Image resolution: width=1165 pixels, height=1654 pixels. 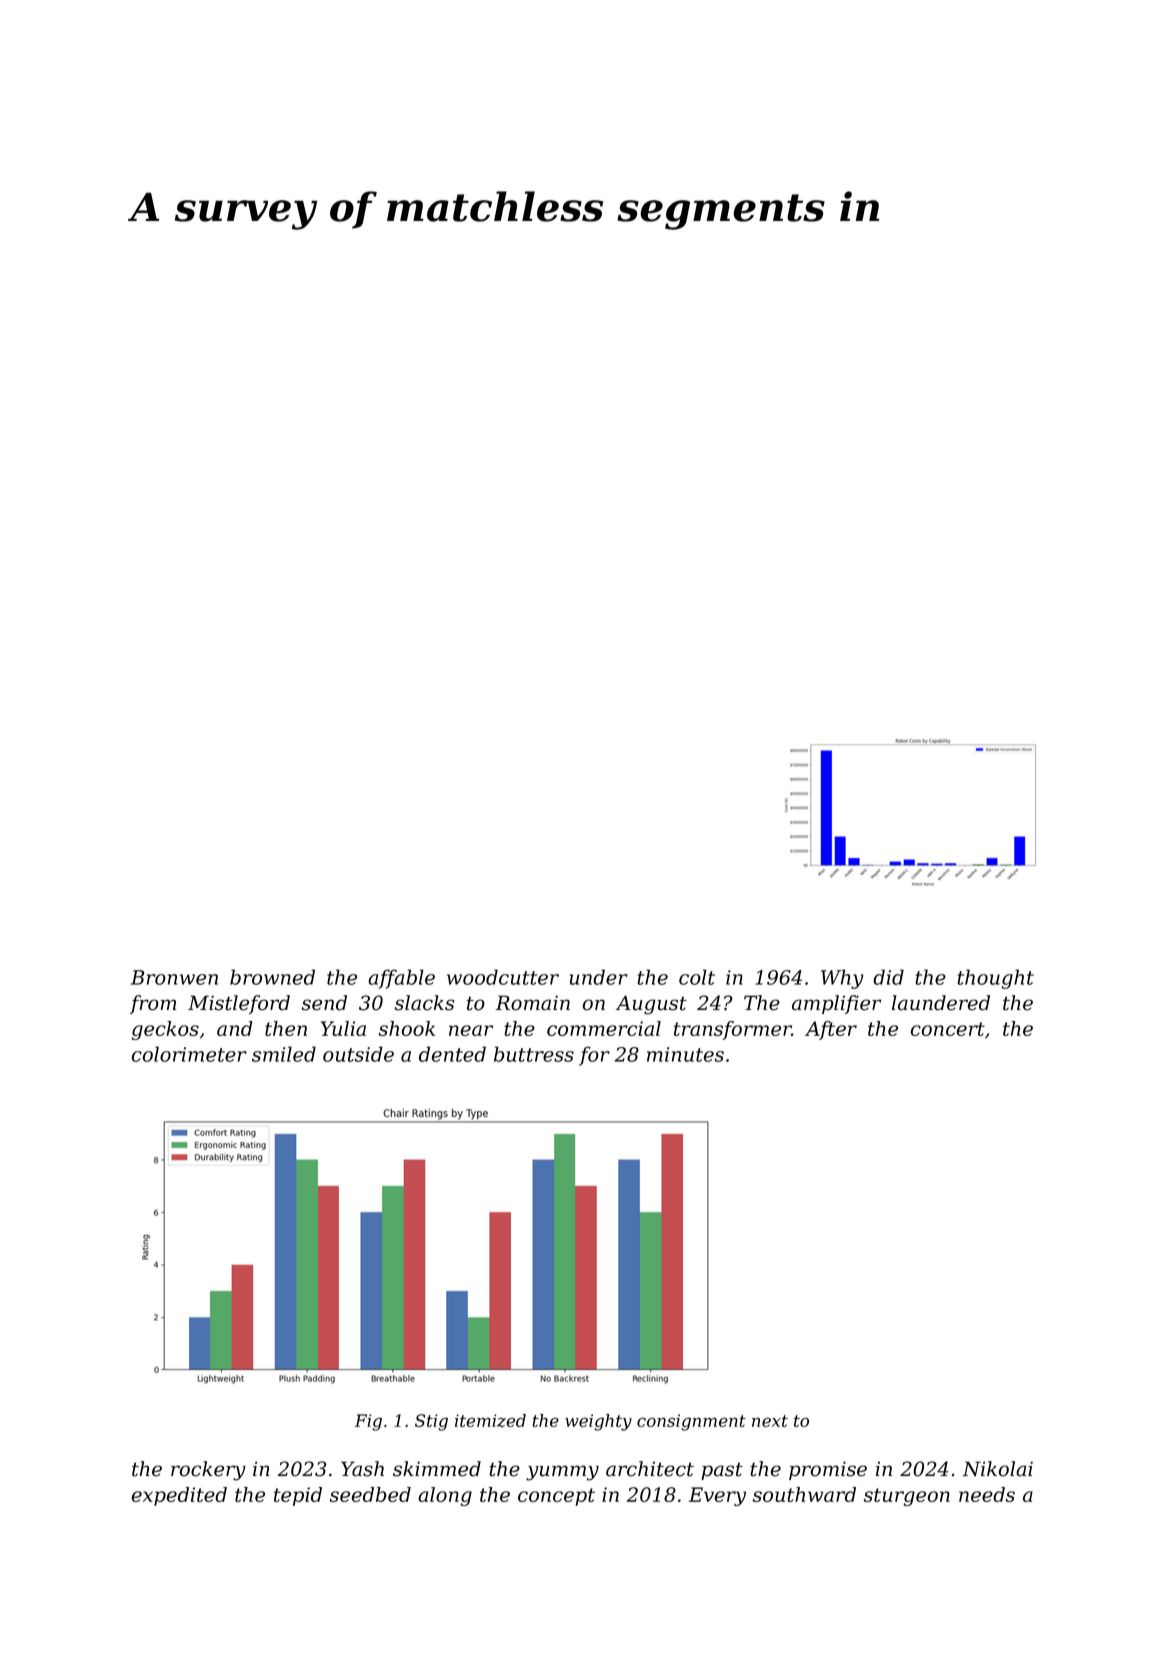 What do you see at coordinates (907, 1497) in the document?
I see `sturgeon` at bounding box center [907, 1497].
